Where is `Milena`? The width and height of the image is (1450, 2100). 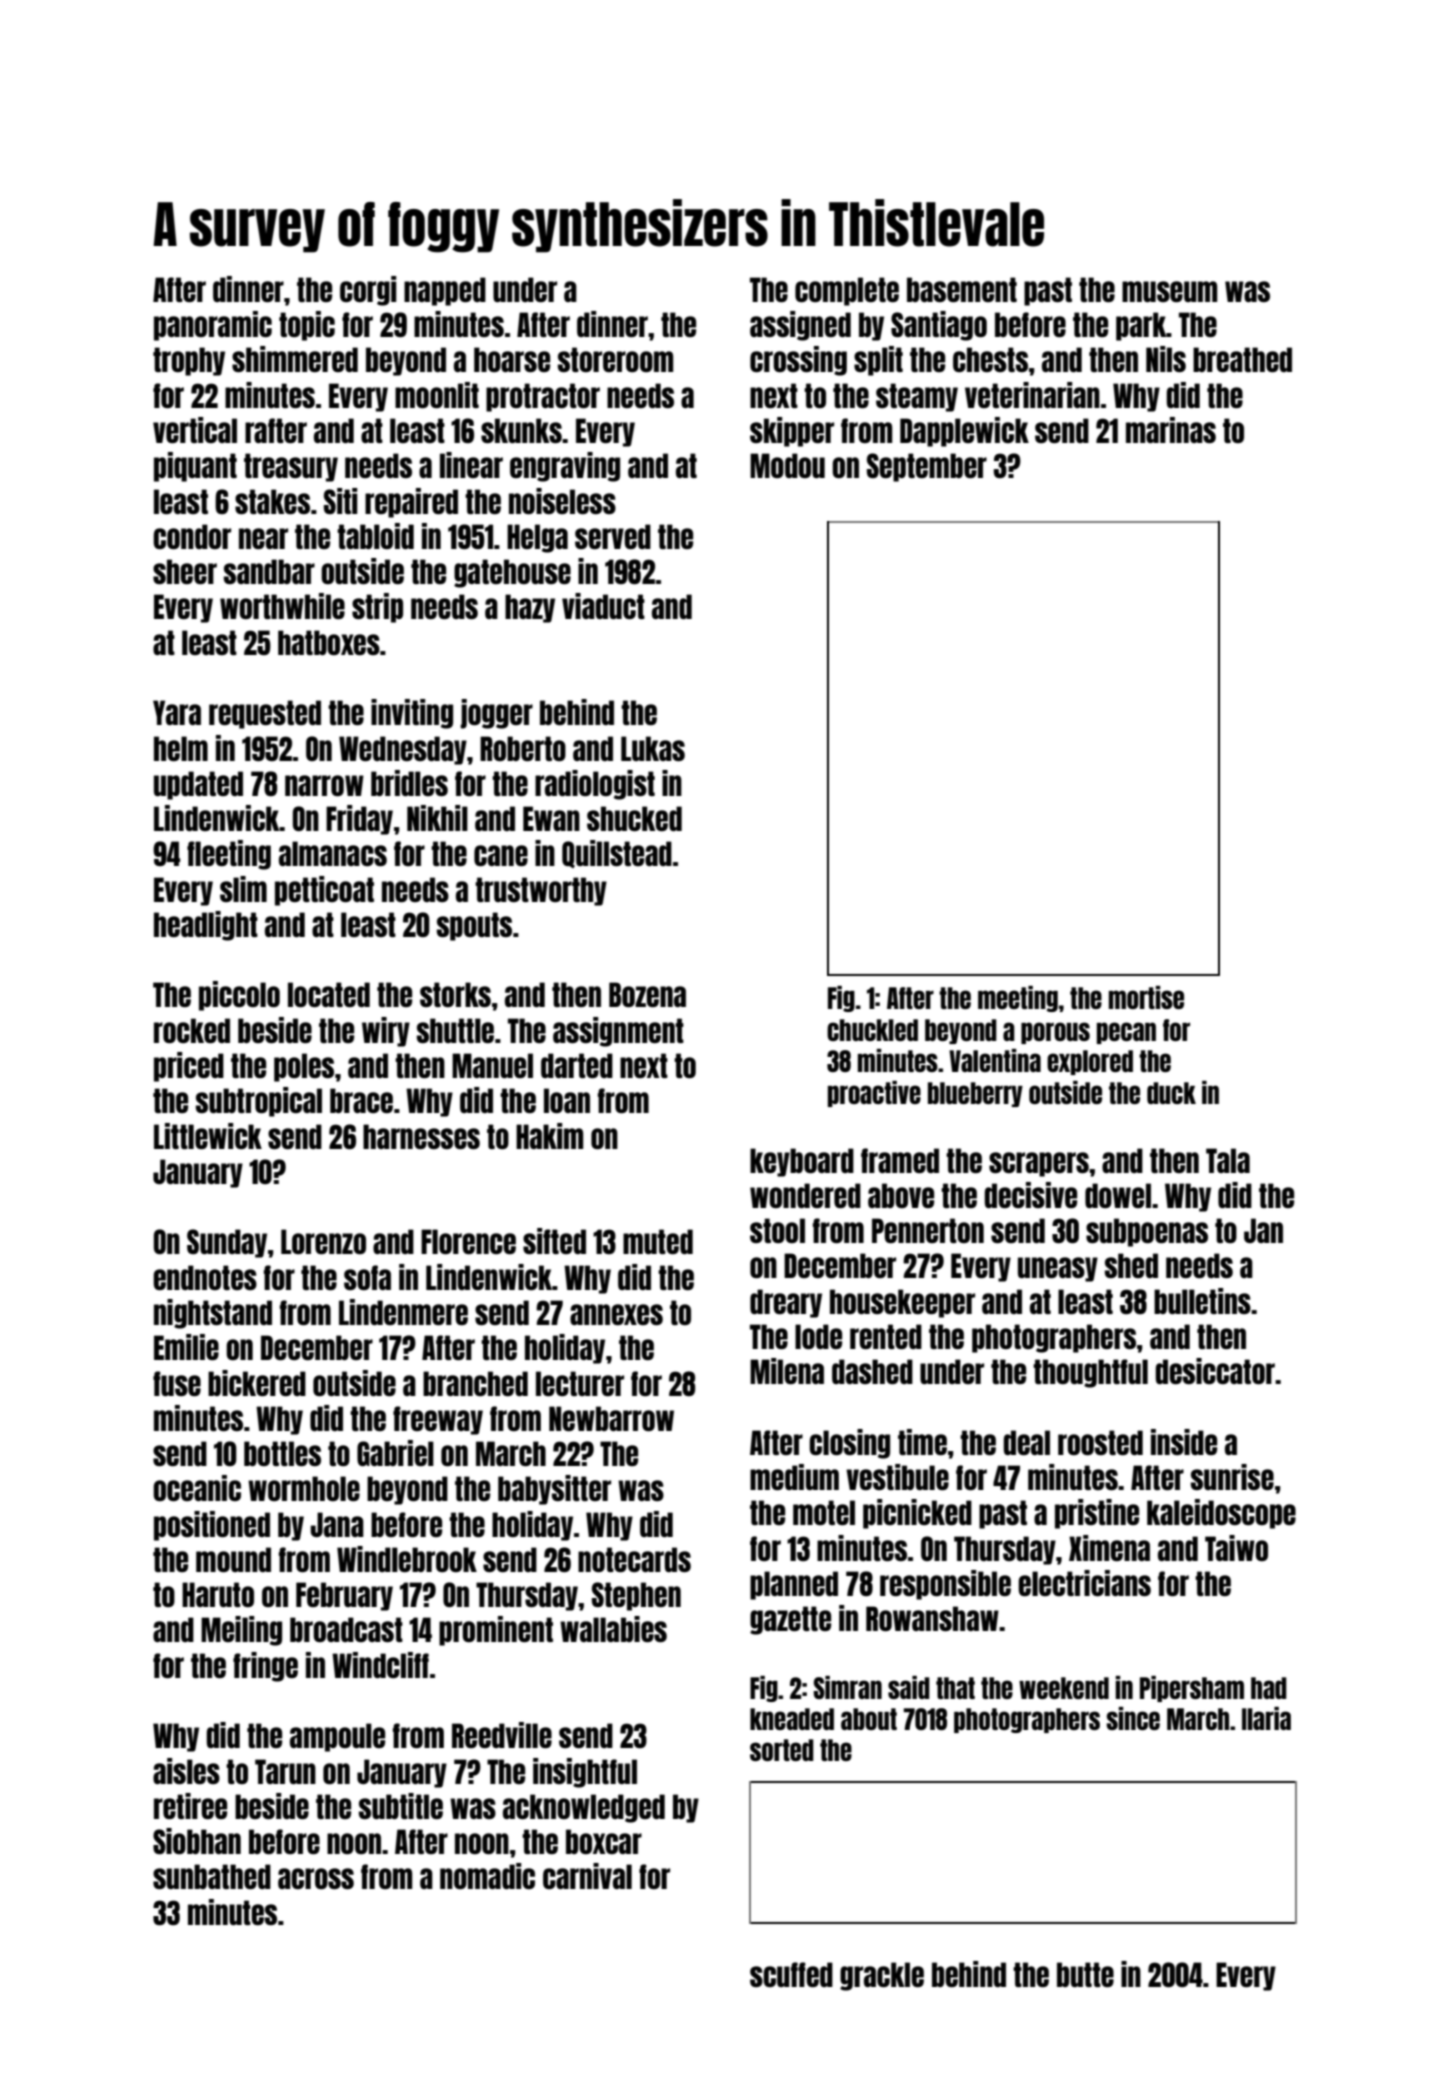
Milena is located at coordinates (787, 1371).
